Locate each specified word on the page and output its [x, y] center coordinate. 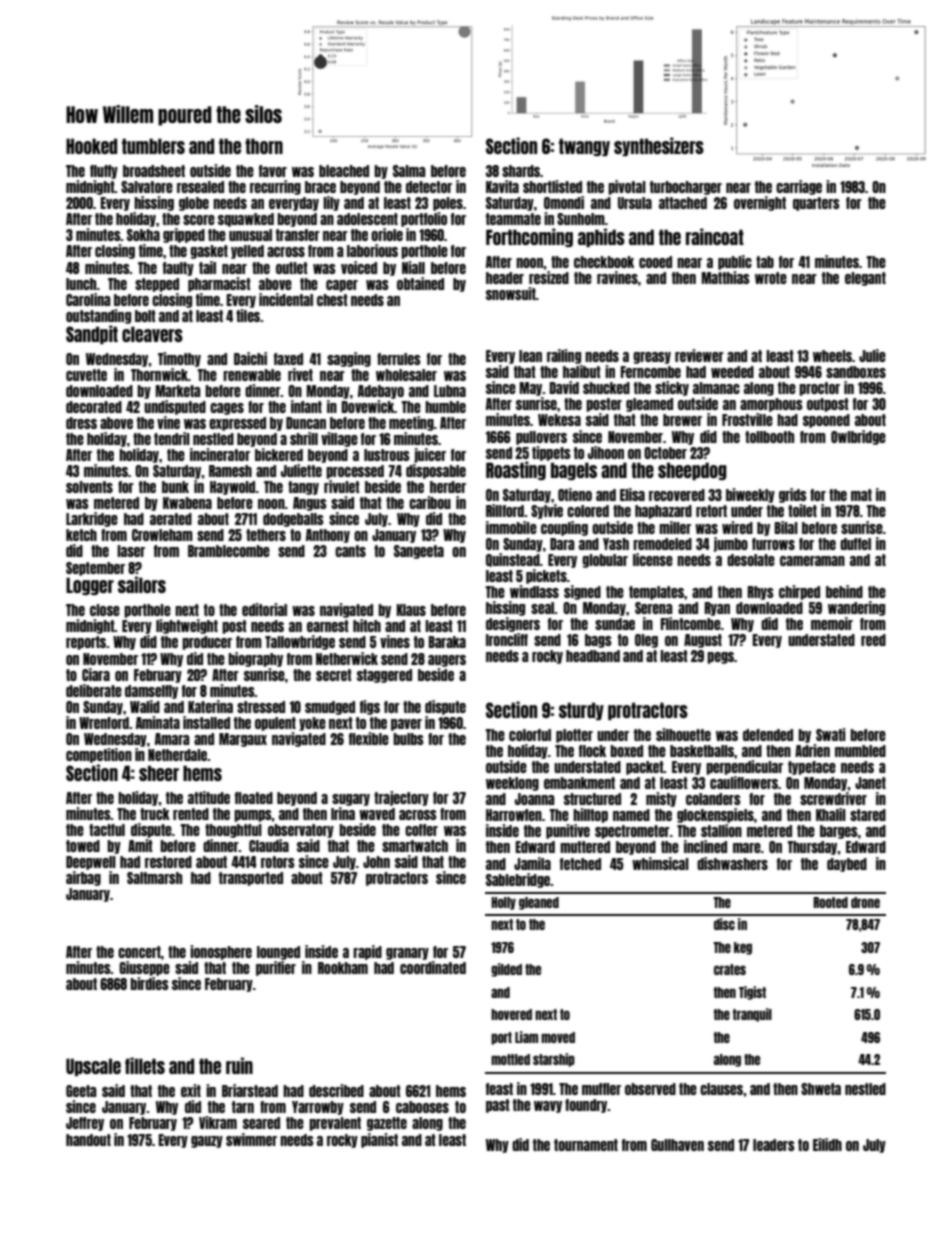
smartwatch [415, 846]
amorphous [771, 405]
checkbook [604, 262]
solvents [89, 487]
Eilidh [827, 1144]
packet [645, 768]
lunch [81, 284]
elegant [865, 279]
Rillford [505, 510]
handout [88, 1140]
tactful [107, 830]
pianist [379, 1140]
